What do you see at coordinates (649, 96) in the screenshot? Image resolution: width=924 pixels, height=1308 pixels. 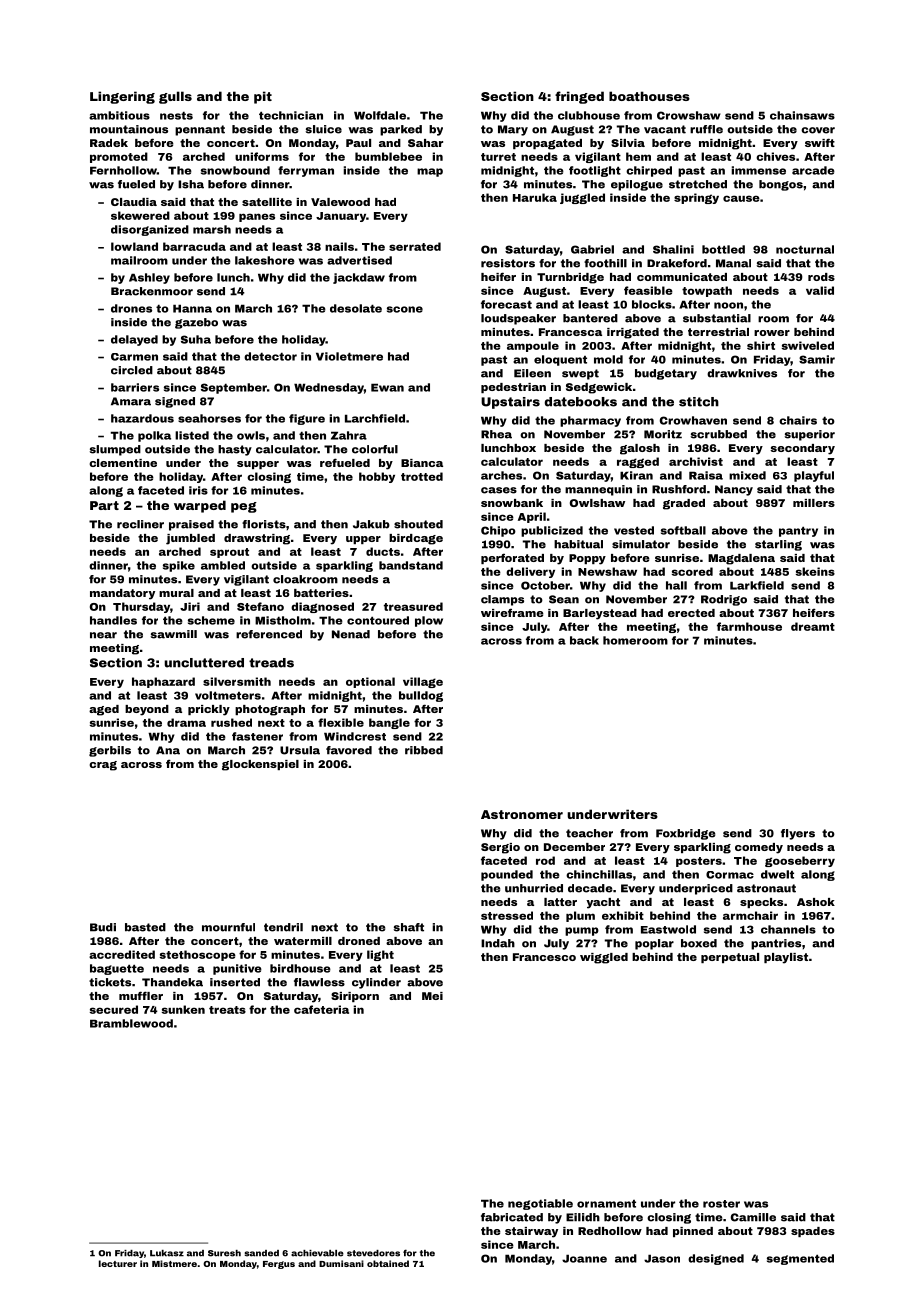 I see `boathouses` at bounding box center [649, 96].
